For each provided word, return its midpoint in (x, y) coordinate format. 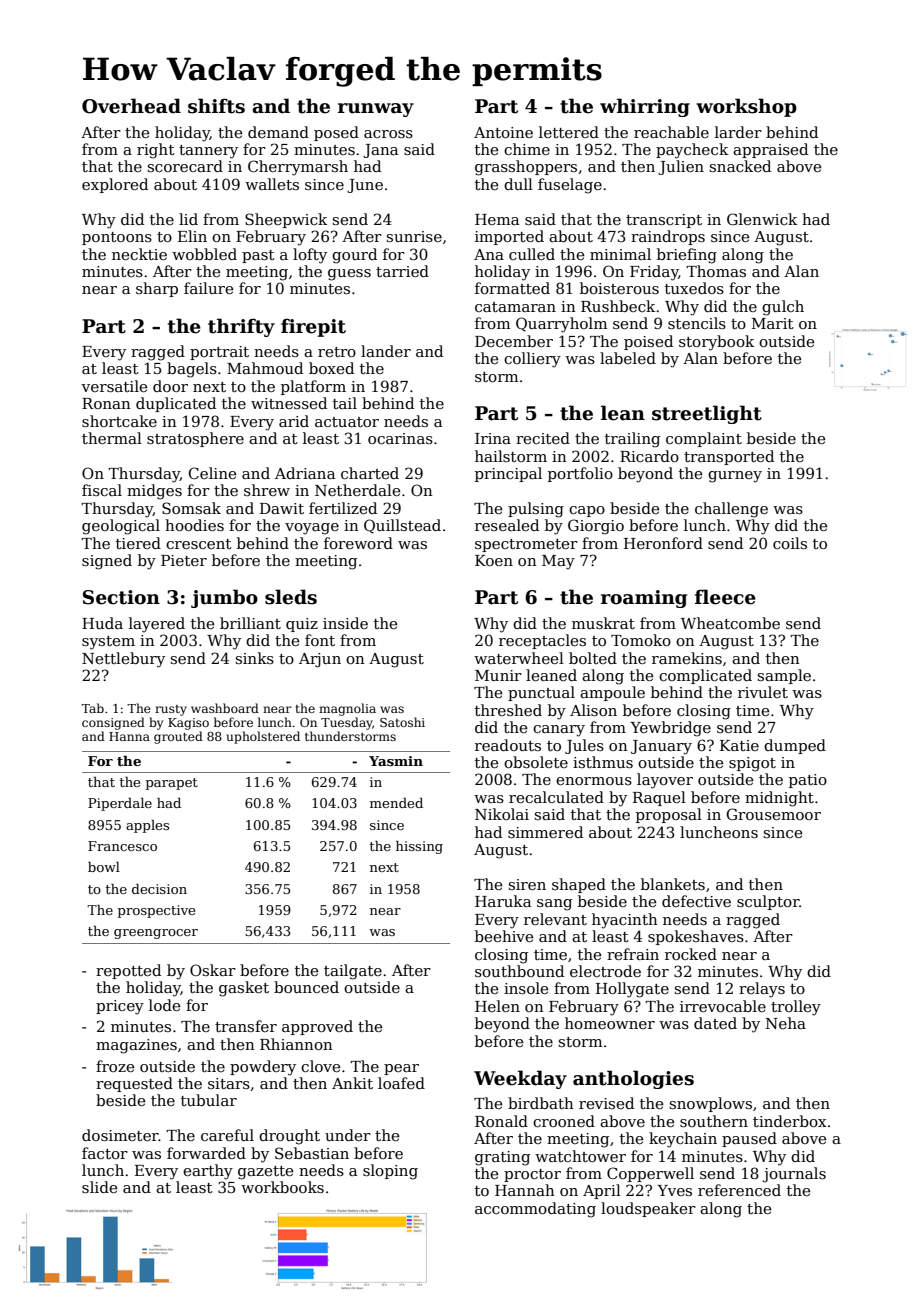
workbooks (282, 1187)
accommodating (535, 1210)
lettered (569, 132)
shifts (216, 106)
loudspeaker (648, 1209)
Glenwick (762, 219)
